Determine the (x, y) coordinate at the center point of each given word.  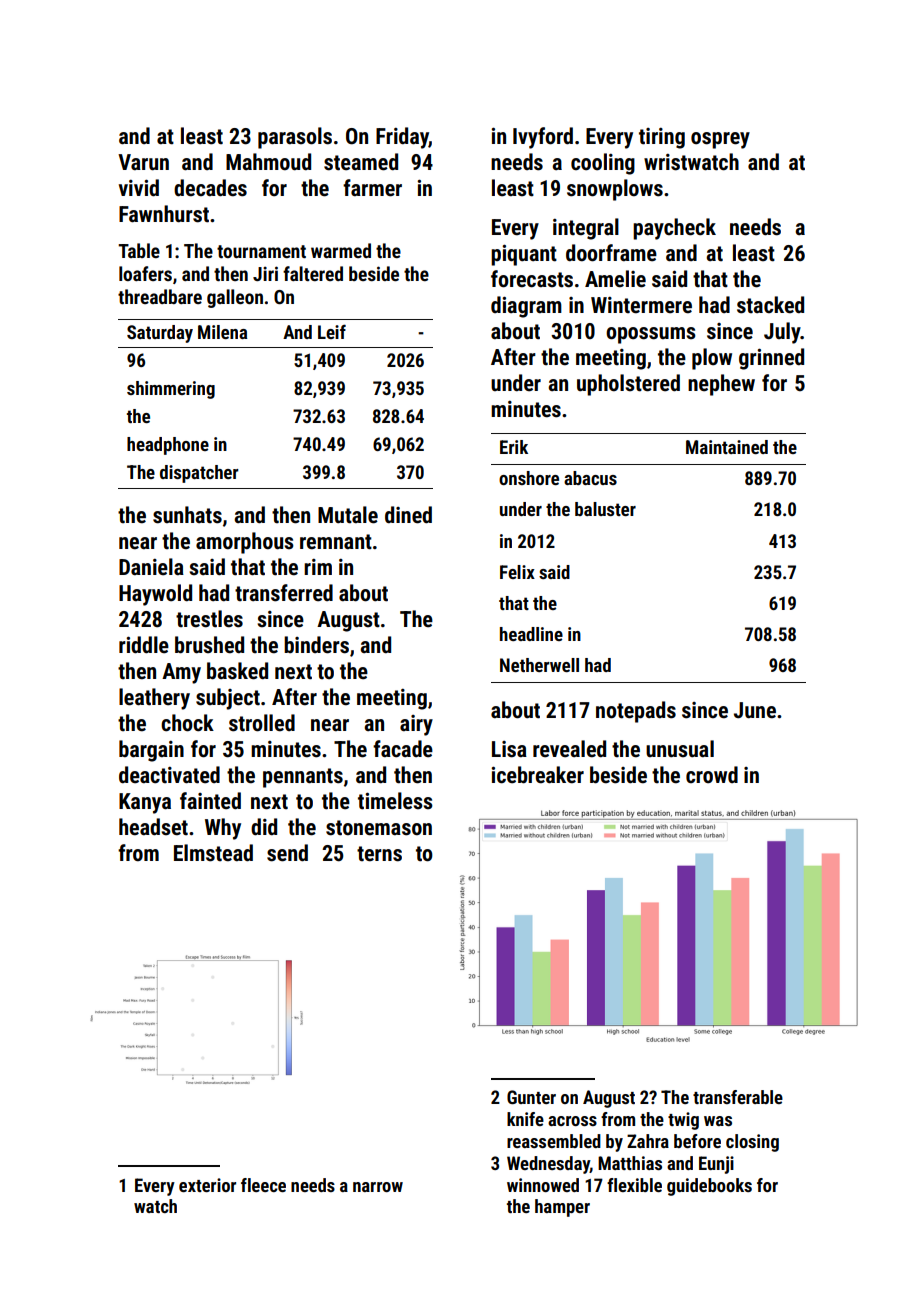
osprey (720, 140)
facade (403, 749)
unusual (680, 749)
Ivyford (543, 138)
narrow (378, 1187)
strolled (262, 723)
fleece (263, 1185)
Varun (143, 162)
